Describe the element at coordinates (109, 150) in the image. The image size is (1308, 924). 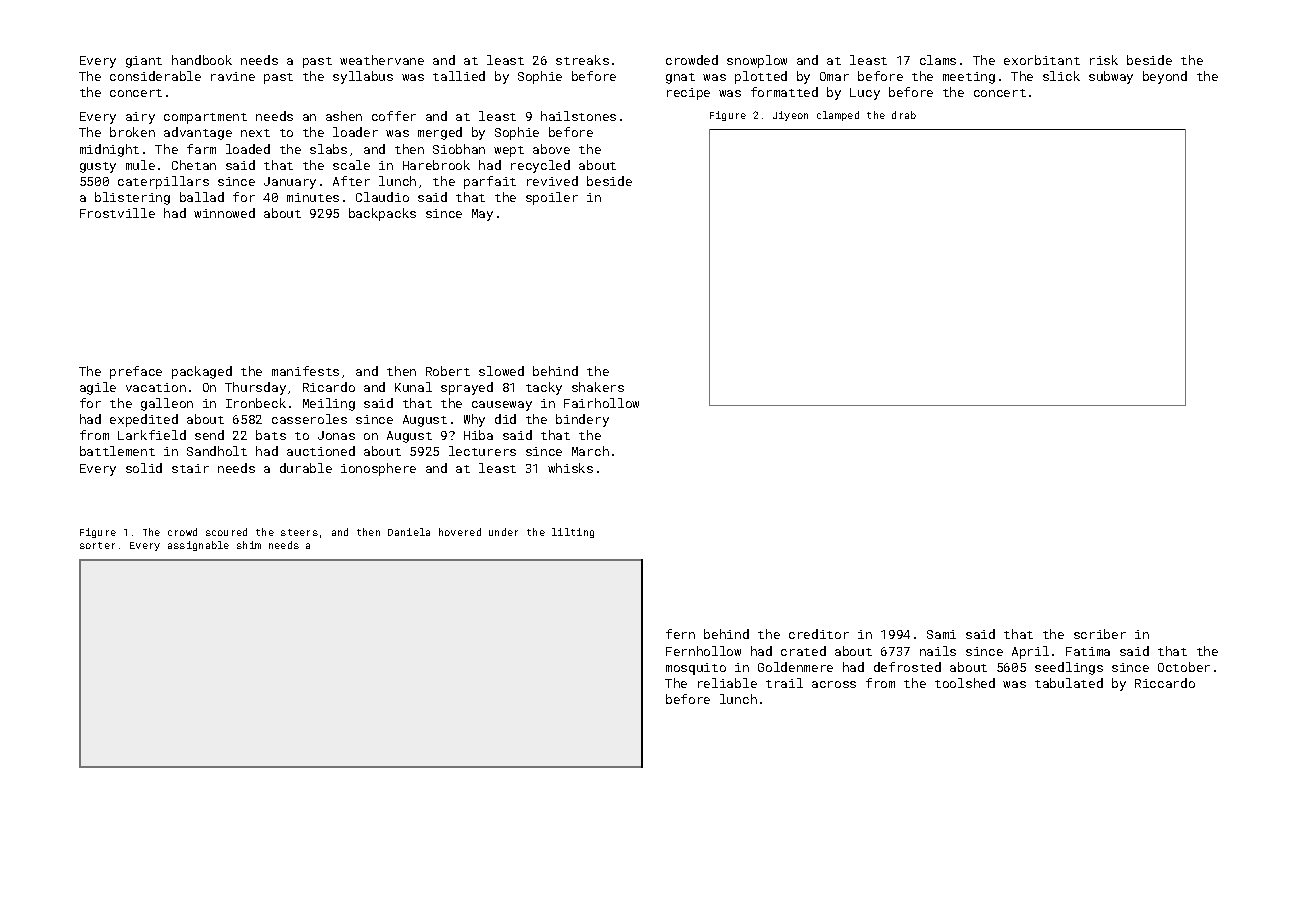
I see `midnight` at that location.
